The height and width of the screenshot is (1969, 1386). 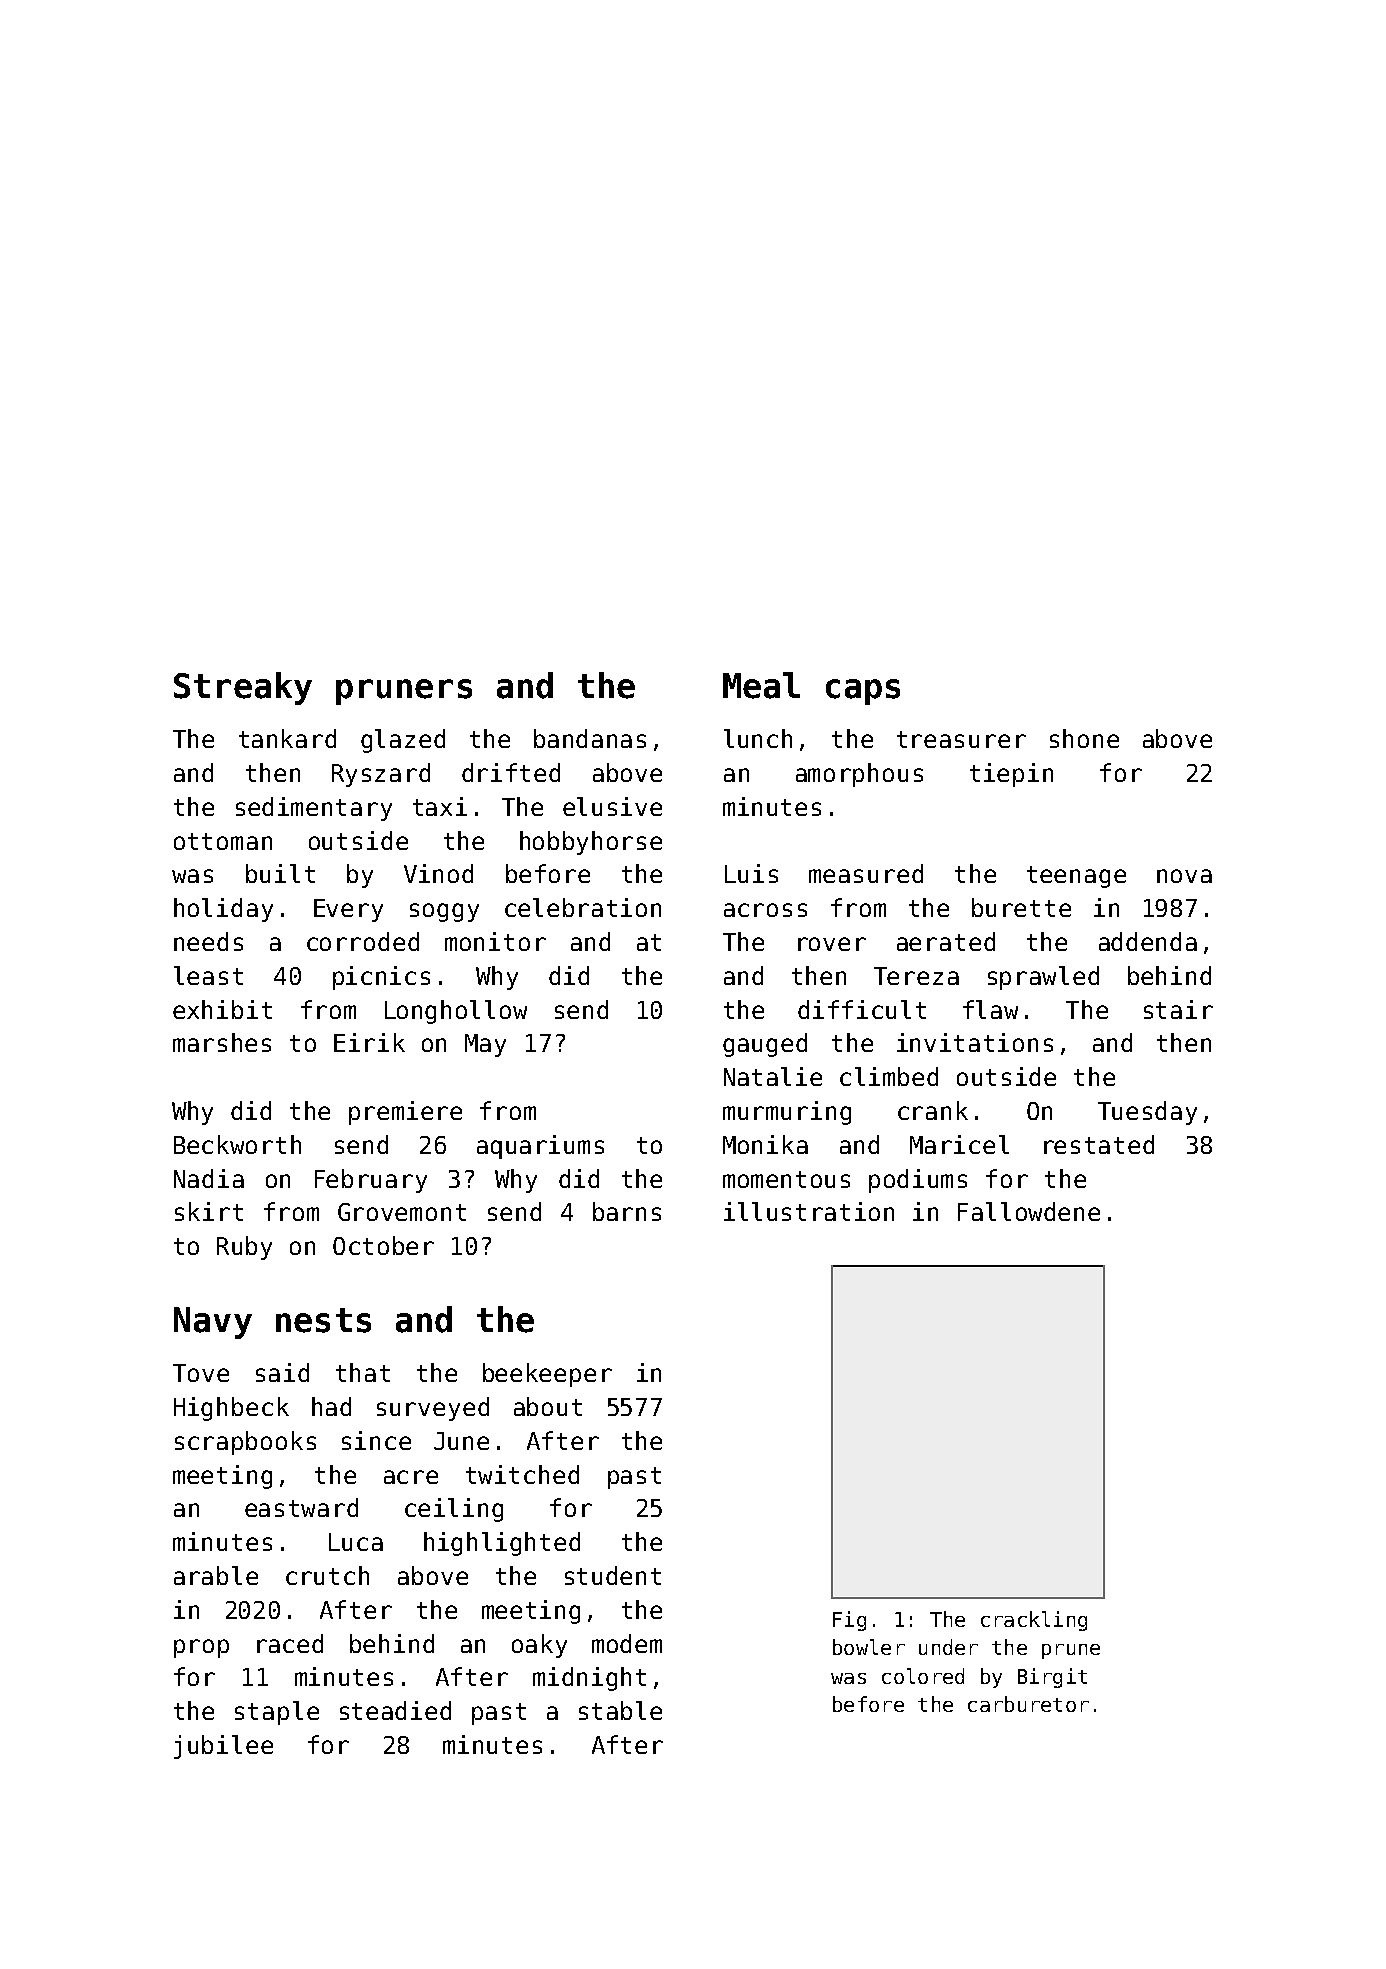 I want to click on Fallowdene, so click(x=1029, y=1211).
